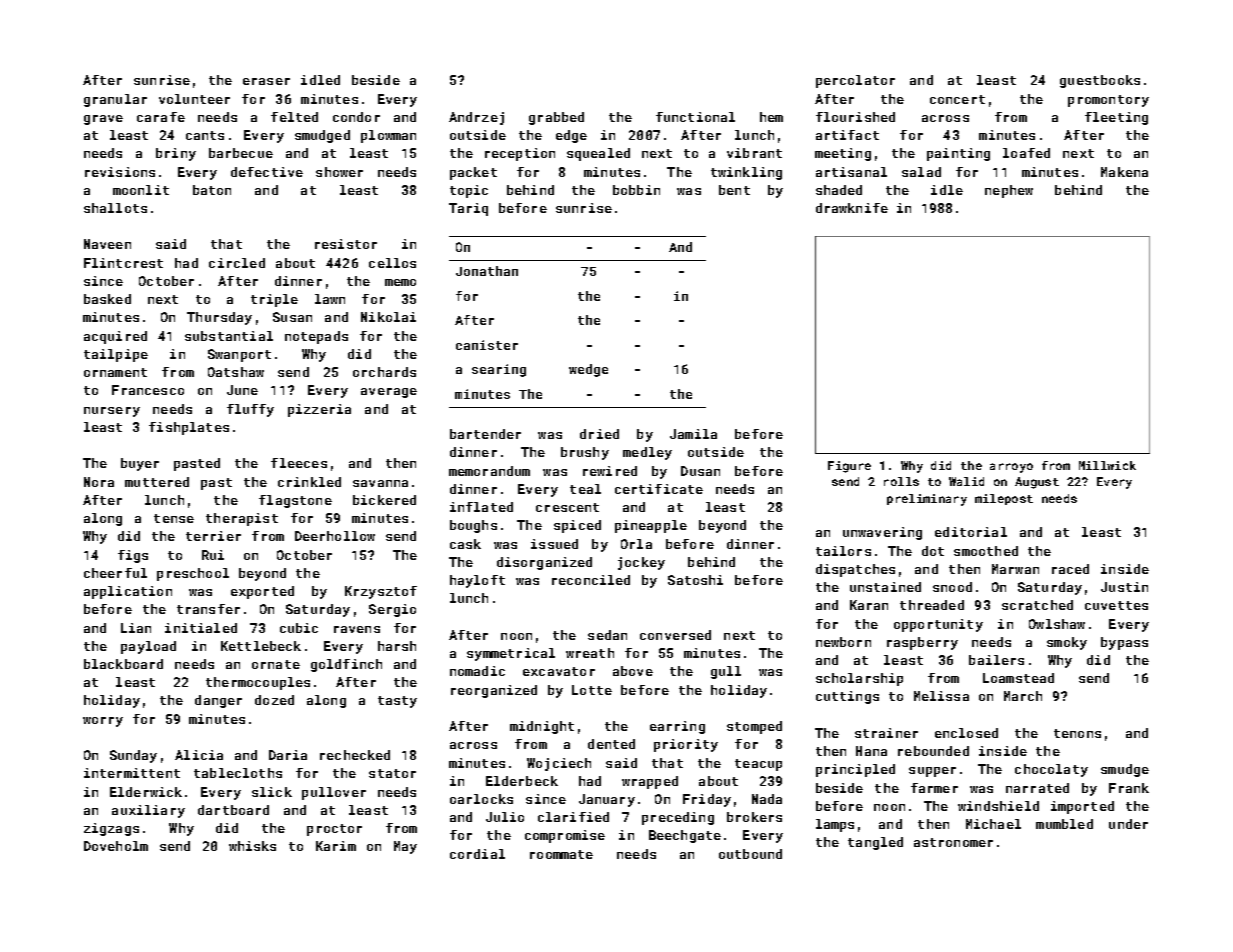 The image size is (1233, 952). Describe the element at coordinates (636, 190) in the screenshot. I see `bobbin` at that location.
